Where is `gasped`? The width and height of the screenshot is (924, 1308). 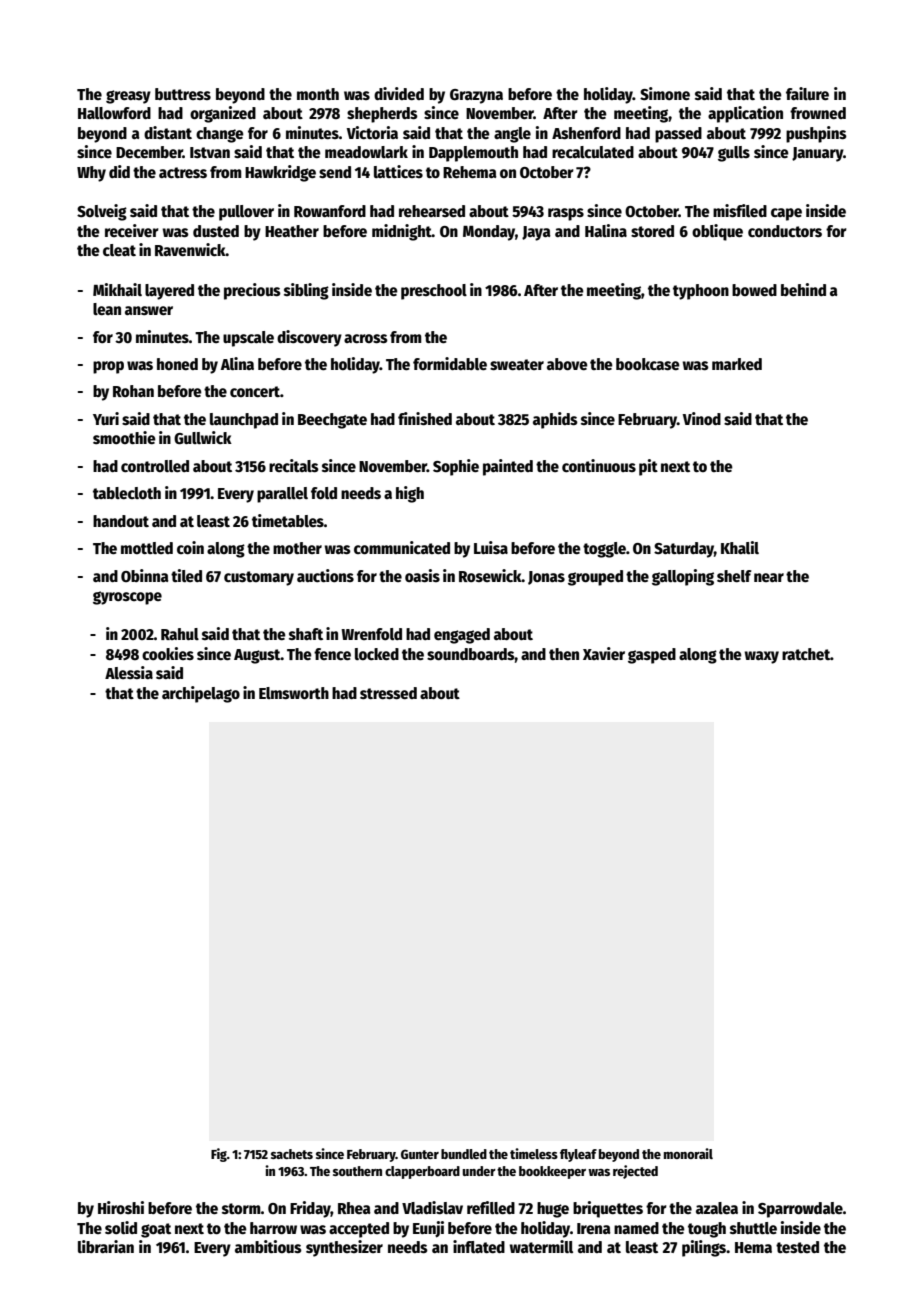 gasped is located at coordinates (652, 656).
